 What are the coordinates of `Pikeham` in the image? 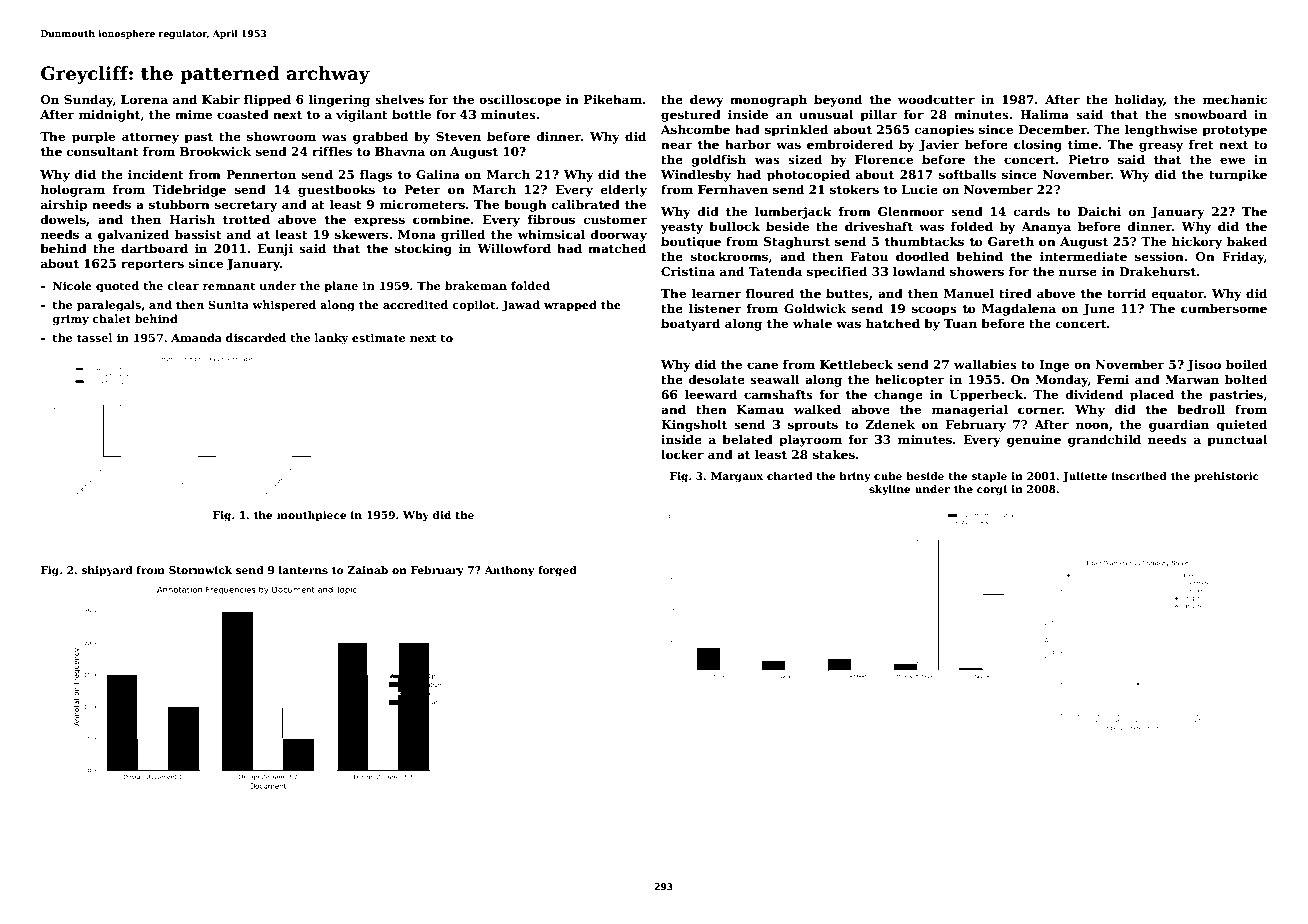 It's located at (613, 99).
